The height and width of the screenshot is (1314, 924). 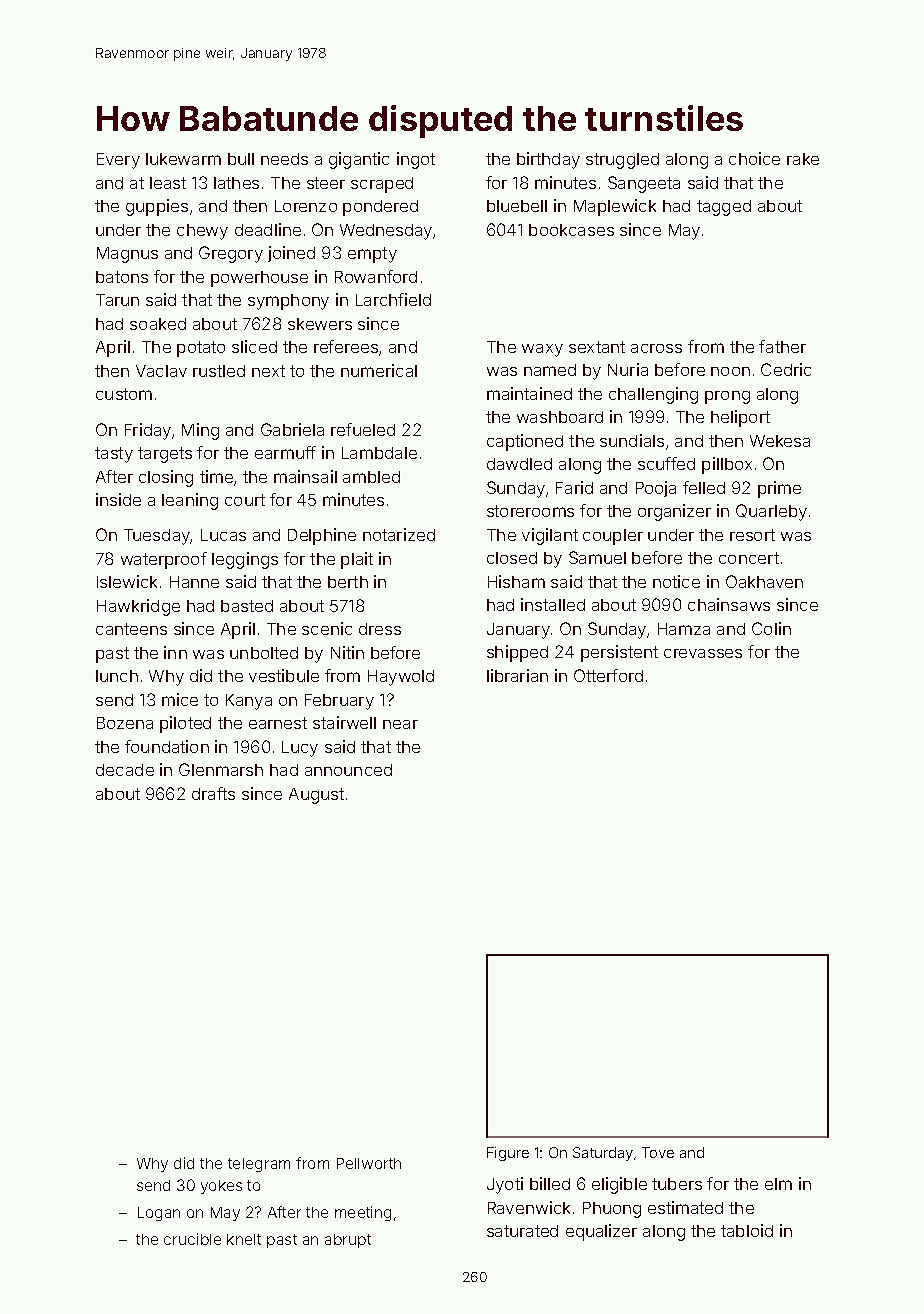 What do you see at coordinates (380, 629) in the screenshot?
I see `dress` at bounding box center [380, 629].
